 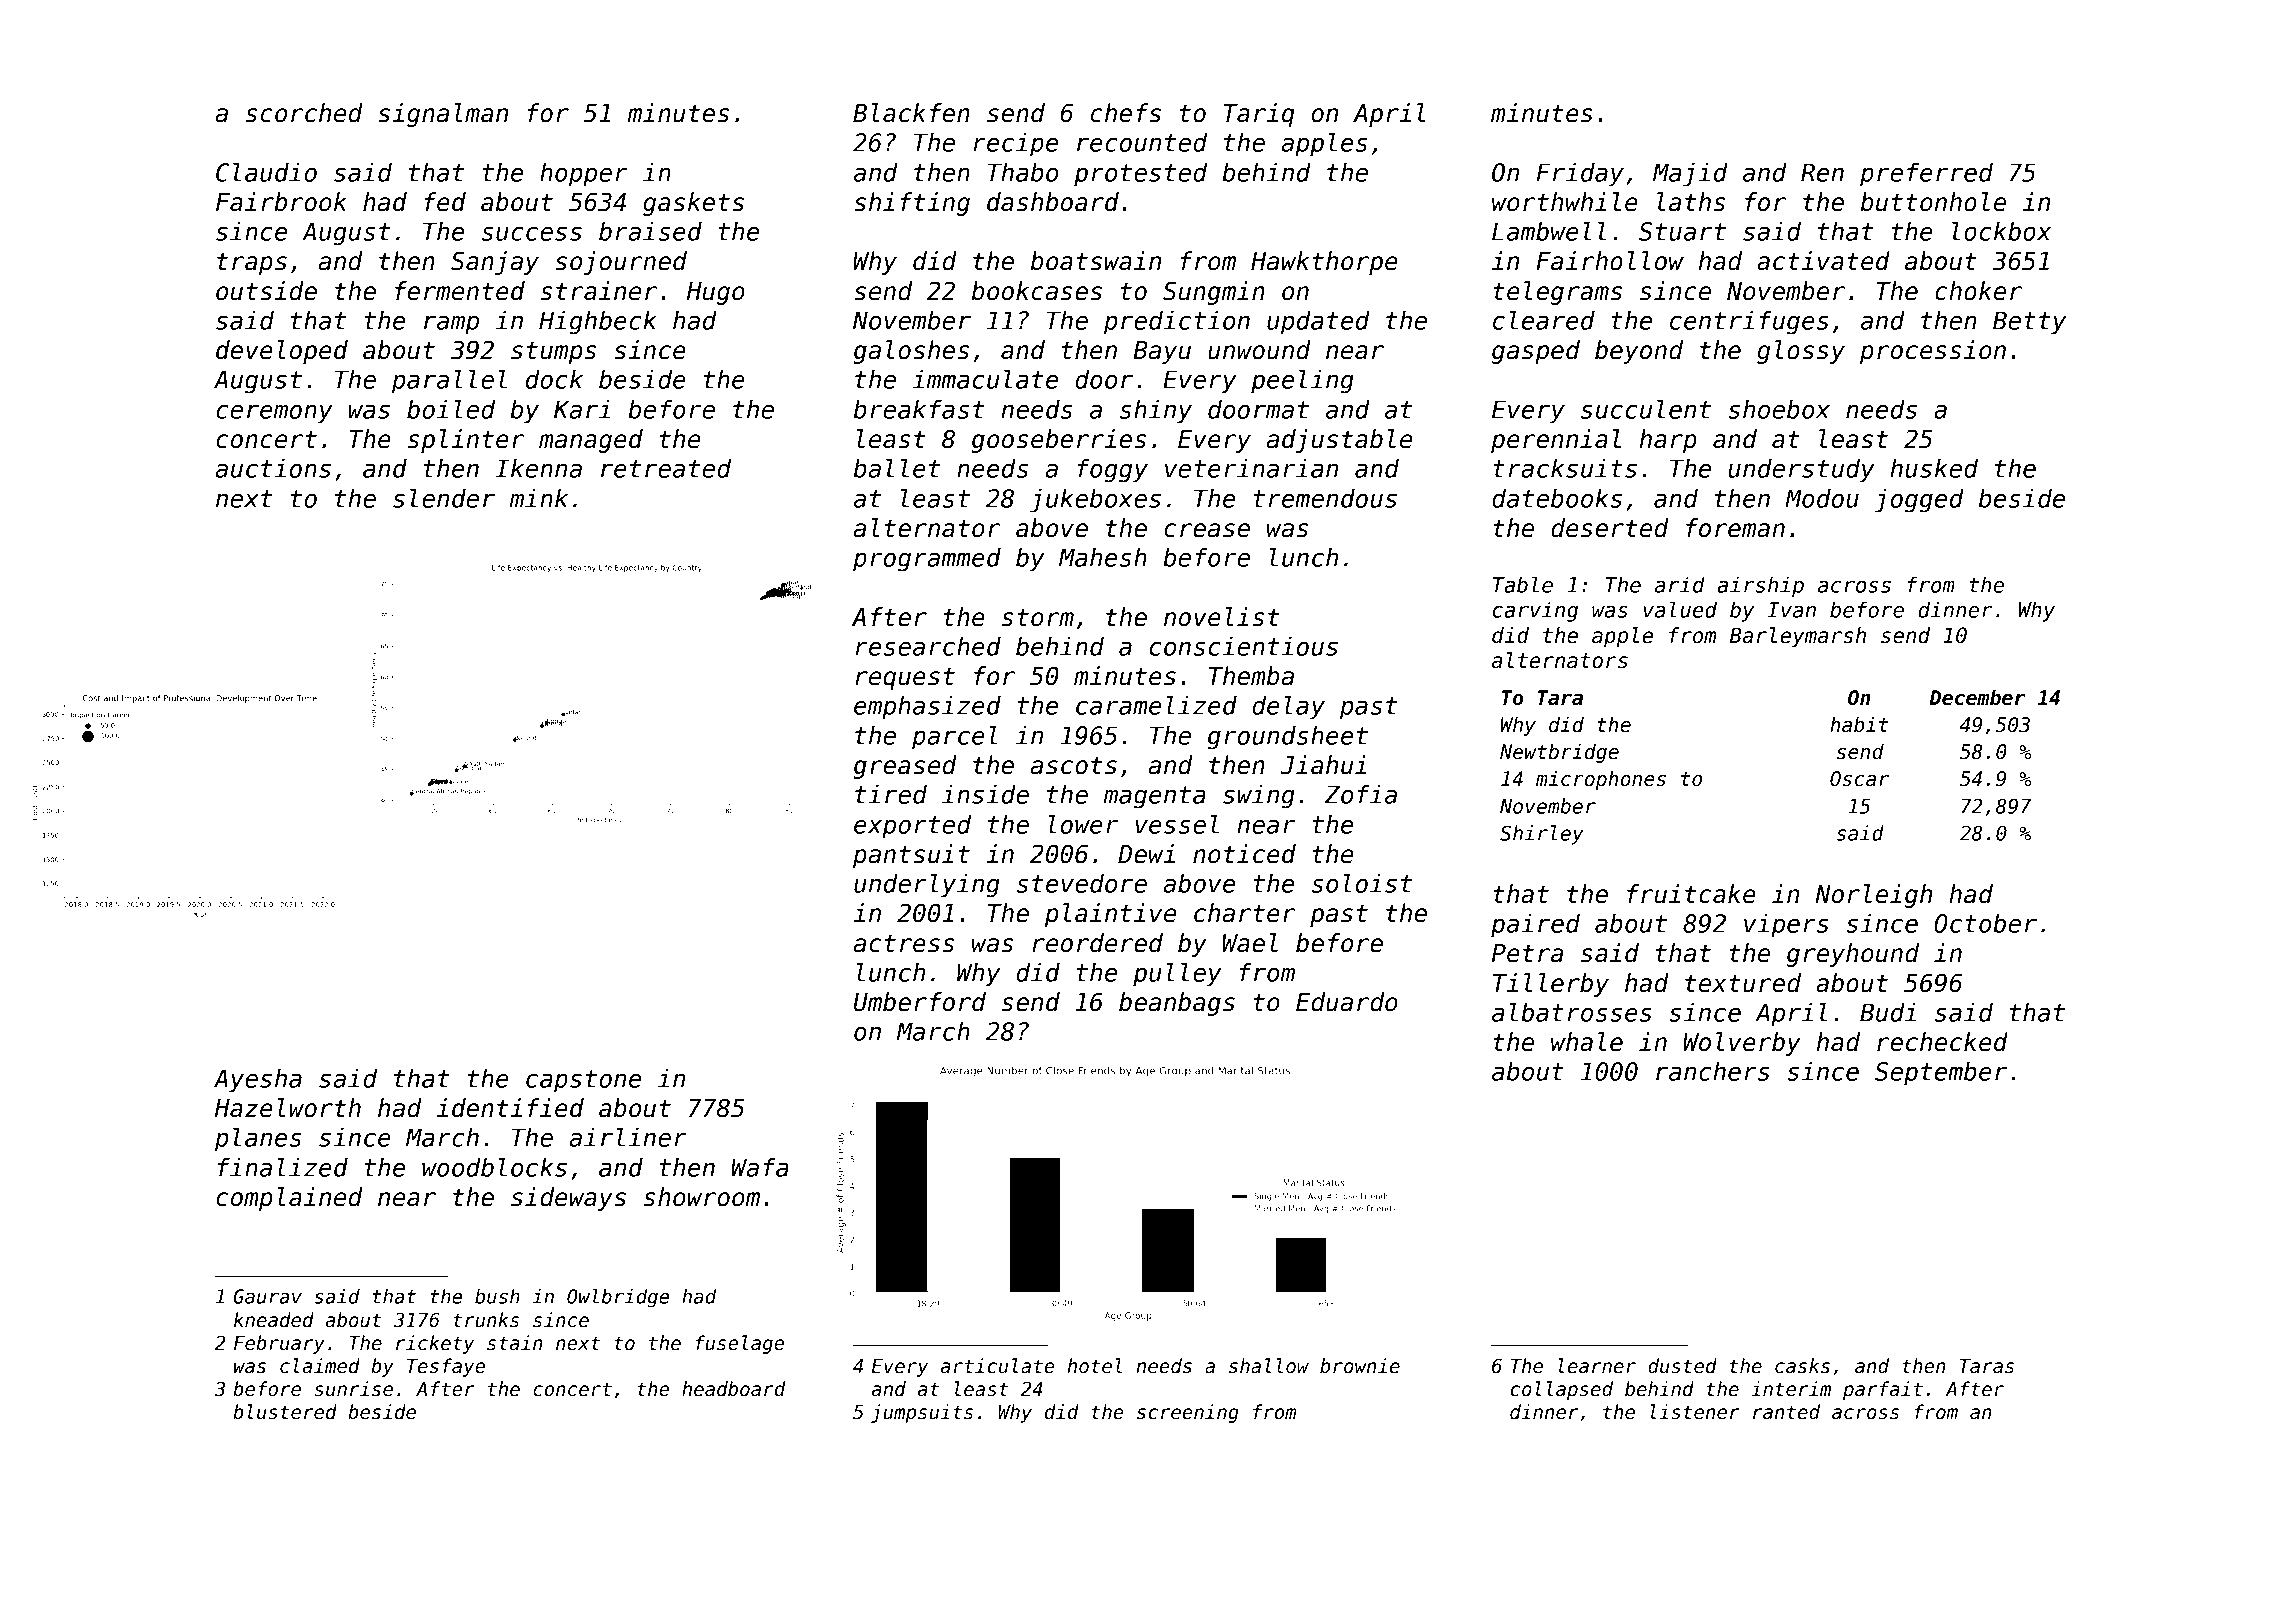 What do you see at coordinates (539, 498) in the screenshot?
I see `mink` at bounding box center [539, 498].
